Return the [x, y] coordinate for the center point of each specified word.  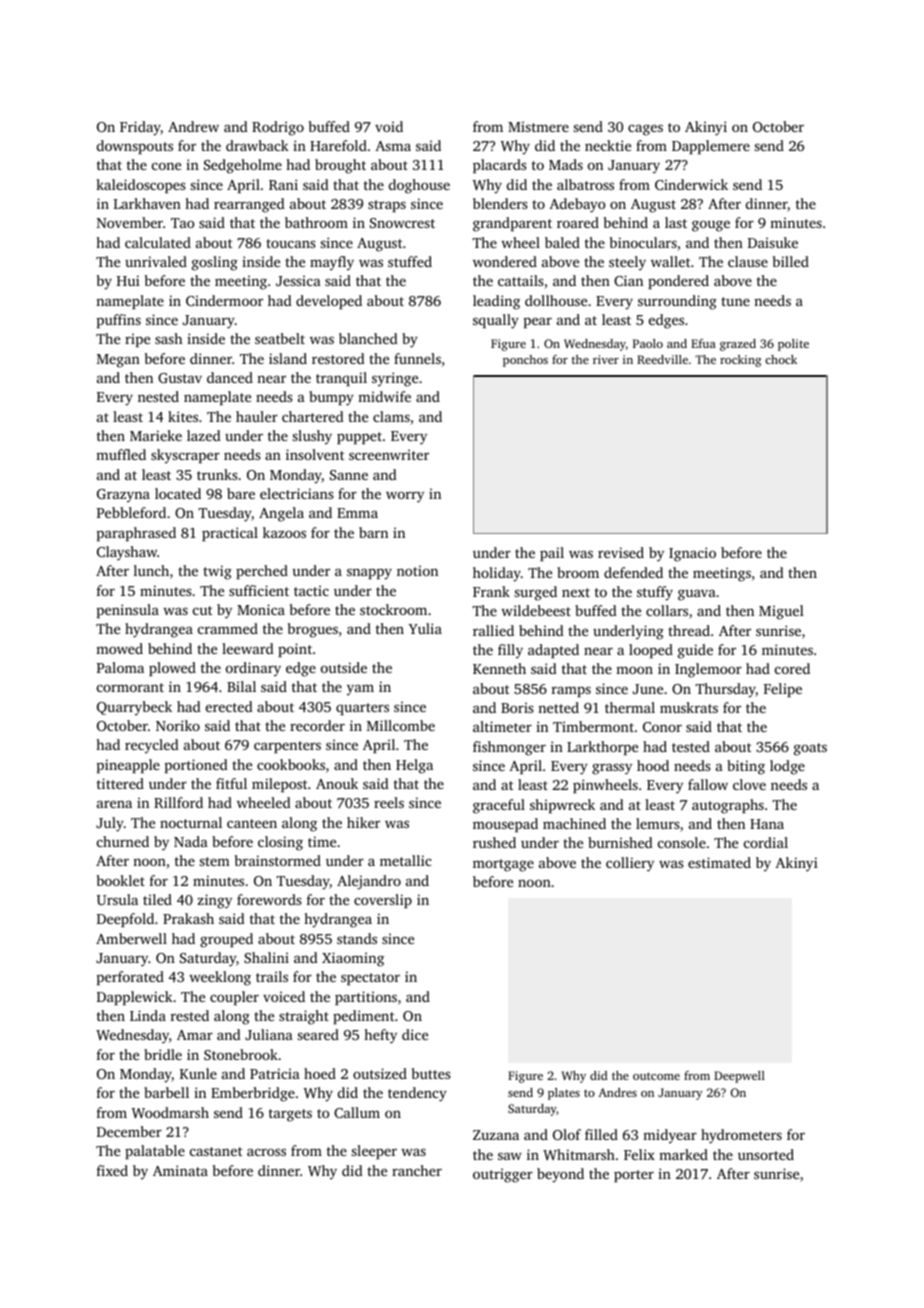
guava [697, 595]
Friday [140, 128]
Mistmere [538, 126]
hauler [257, 416]
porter [634, 1176]
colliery [630, 864]
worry [405, 497]
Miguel [781, 612]
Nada [191, 841]
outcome [656, 1076]
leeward [248, 648]
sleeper [374, 1152]
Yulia [425, 628]
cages [645, 130]
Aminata [180, 1170]
